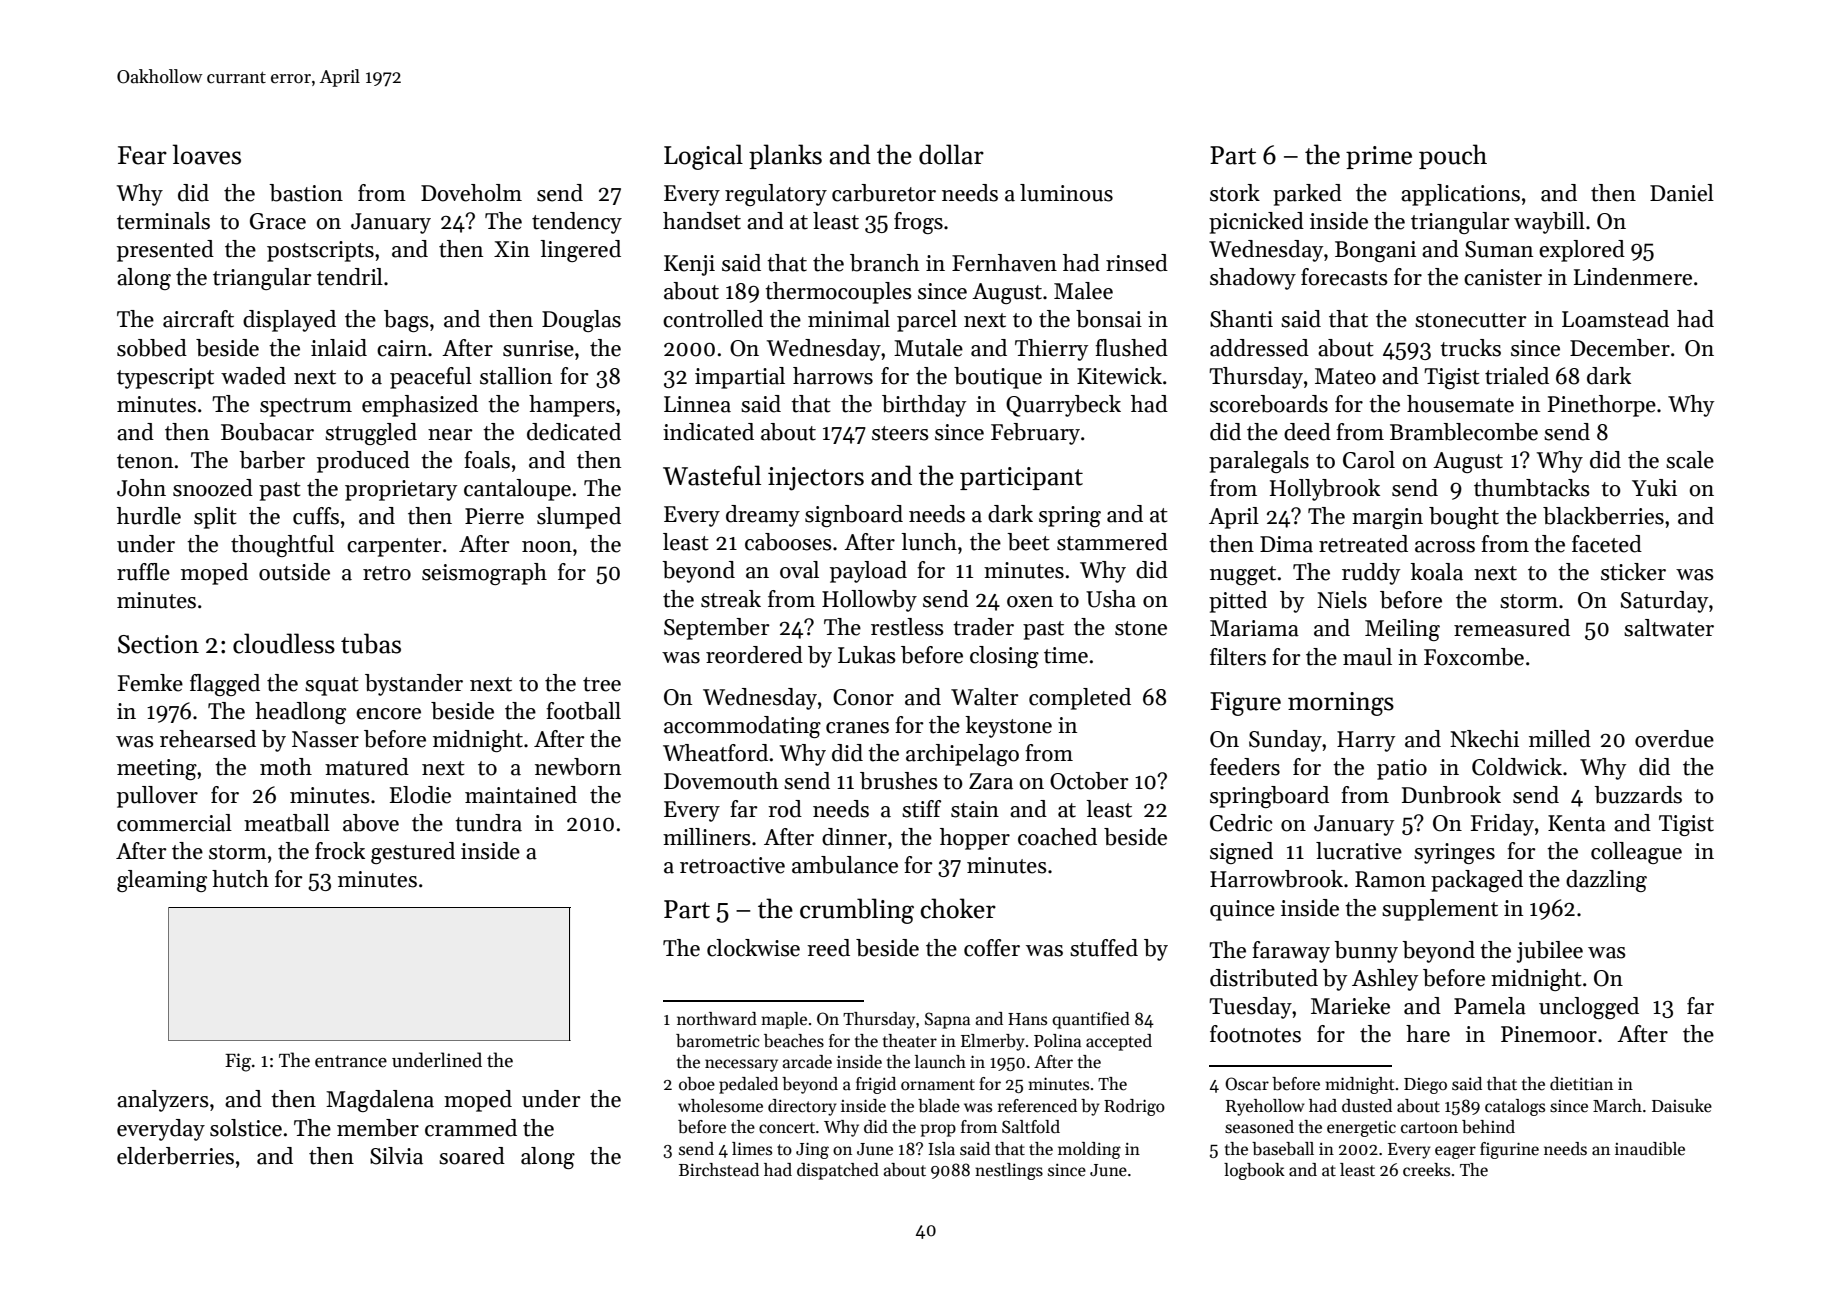 The height and width of the document is (1295, 1831). I want to click on Hollybrook, so click(1325, 490).
